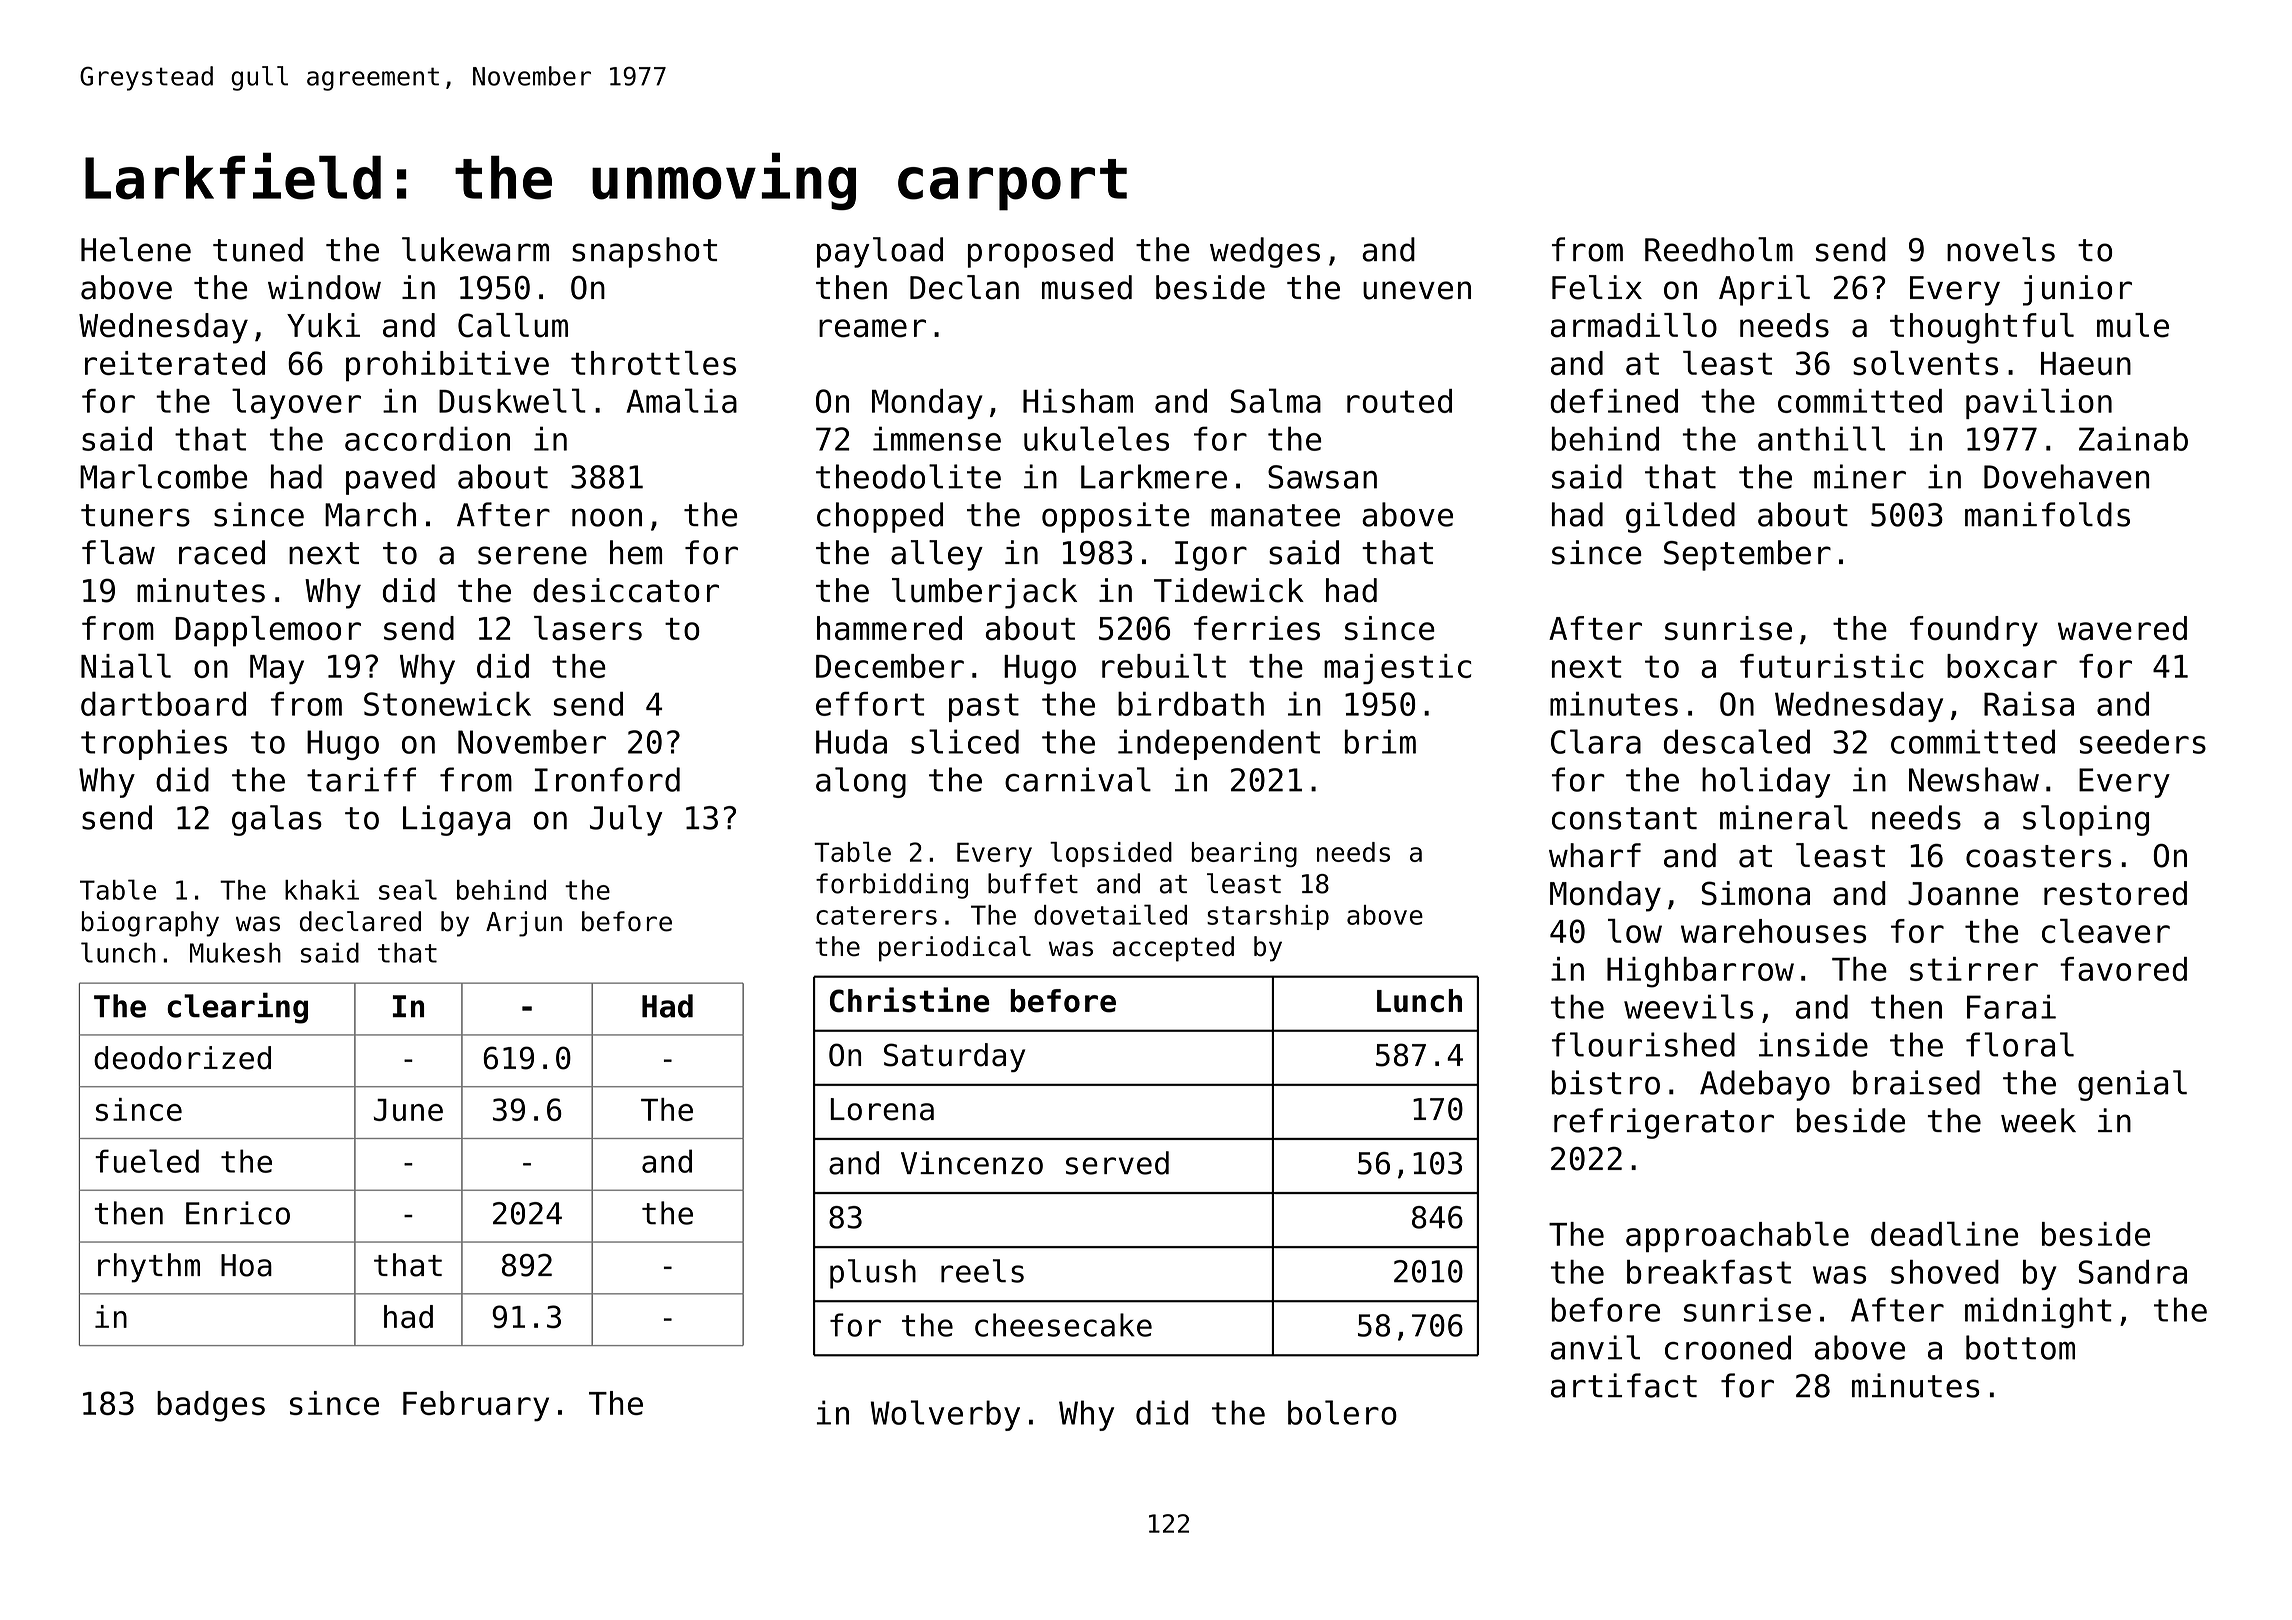 This screenshot has height=1620, width=2292. I want to click on biography, so click(150, 924).
